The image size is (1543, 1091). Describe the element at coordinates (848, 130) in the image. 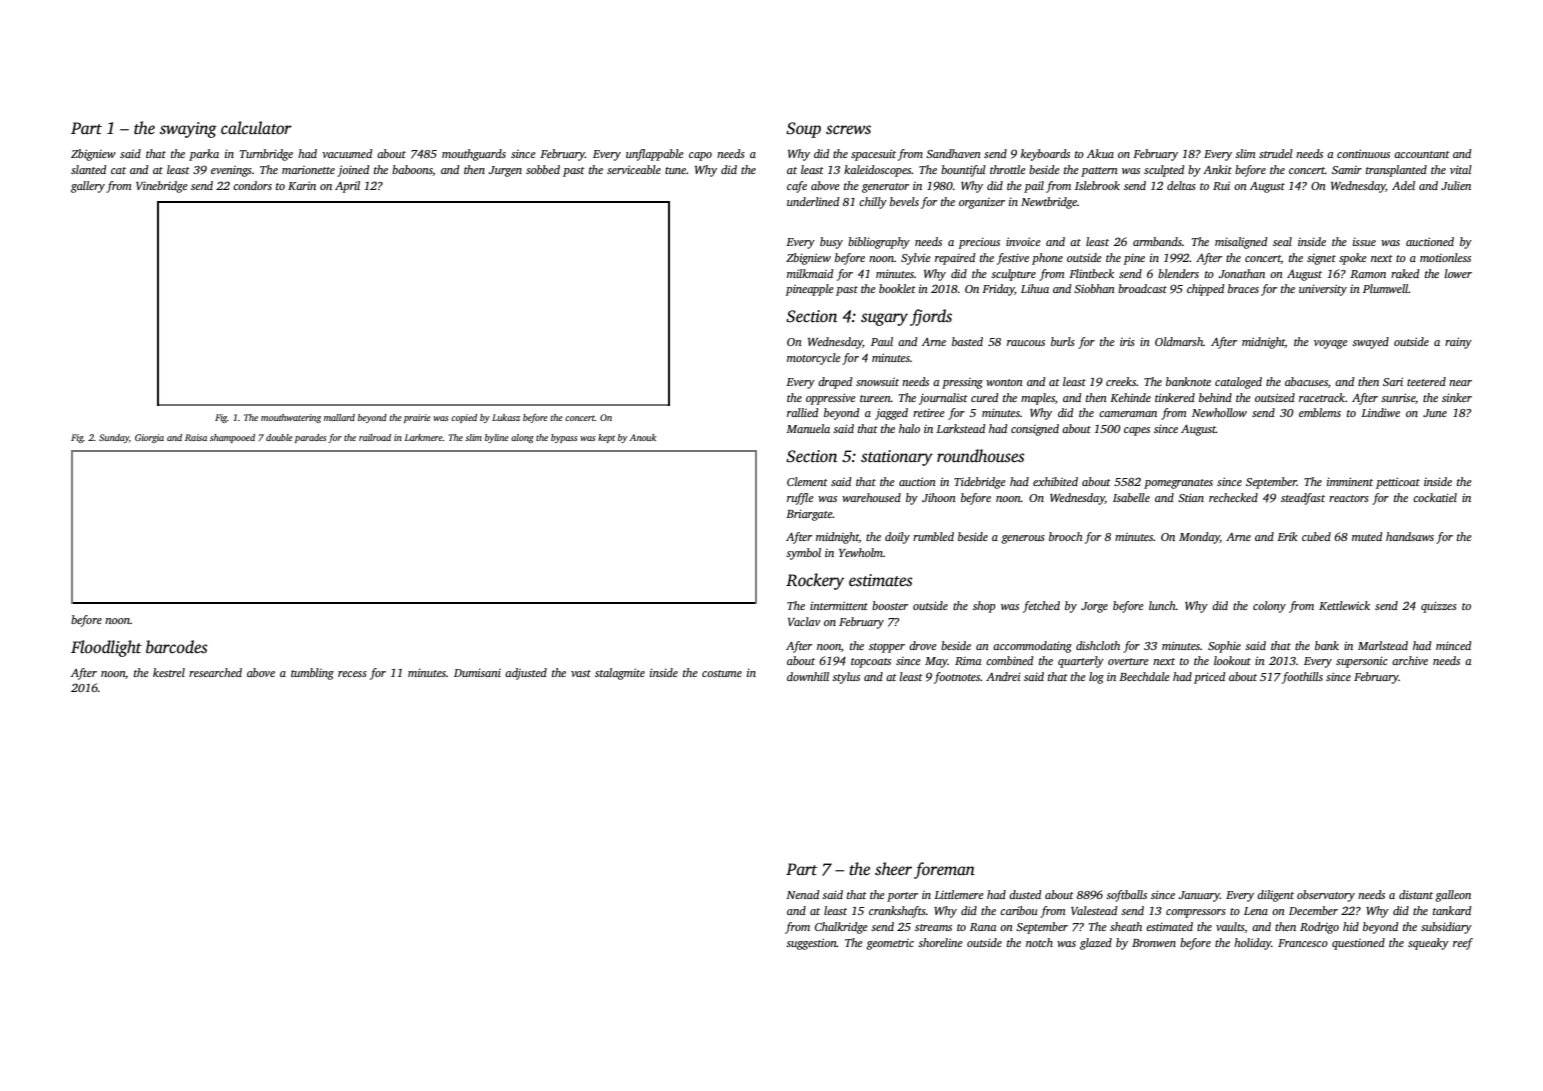

I see `screws` at that location.
